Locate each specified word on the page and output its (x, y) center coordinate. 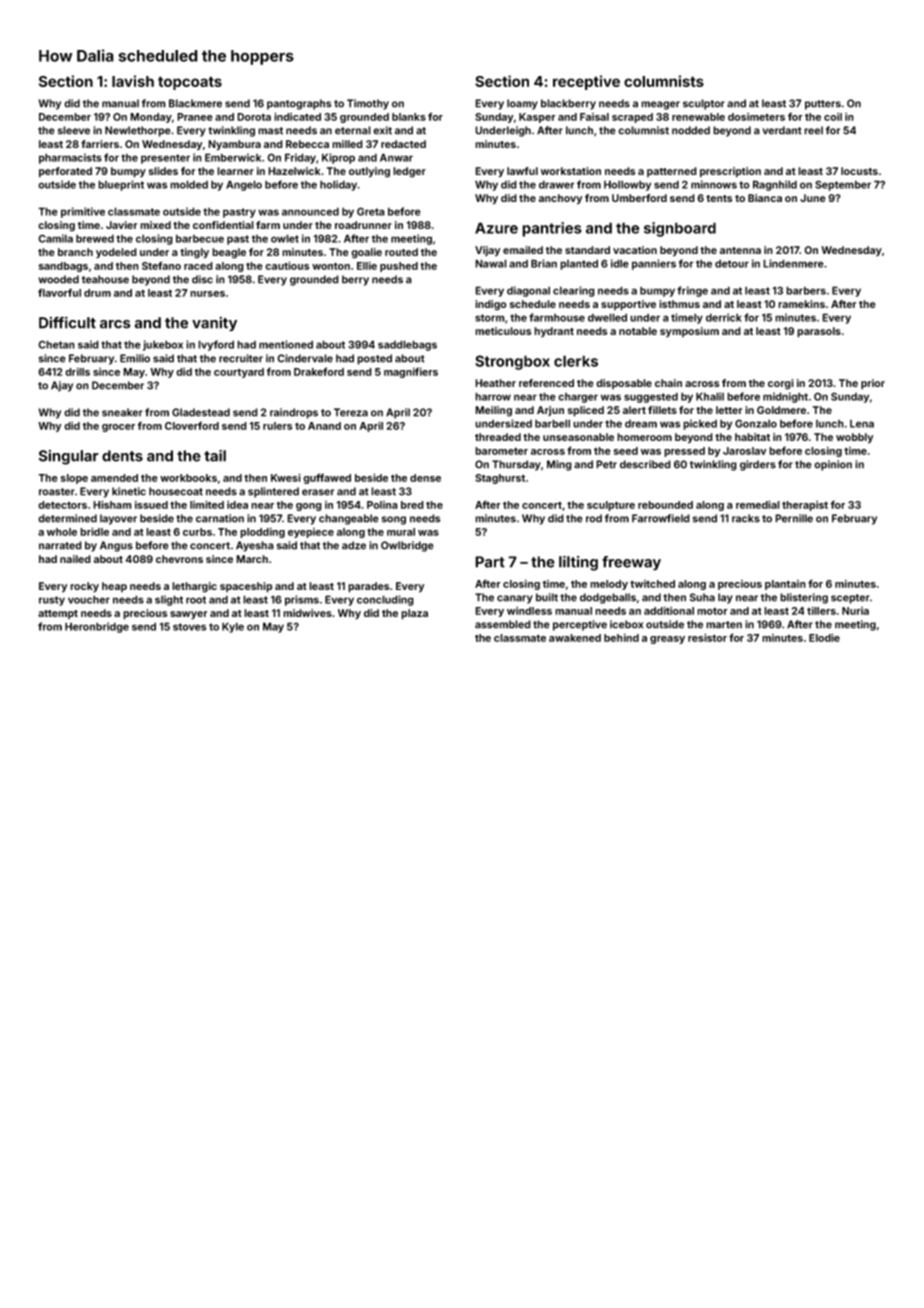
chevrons (179, 559)
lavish (133, 81)
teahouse (105, 279)
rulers (277, 426)
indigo (491, 305)
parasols (819, 332)
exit (382, 130)
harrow (493, 396)
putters (823, 105)
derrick (724, 317)
